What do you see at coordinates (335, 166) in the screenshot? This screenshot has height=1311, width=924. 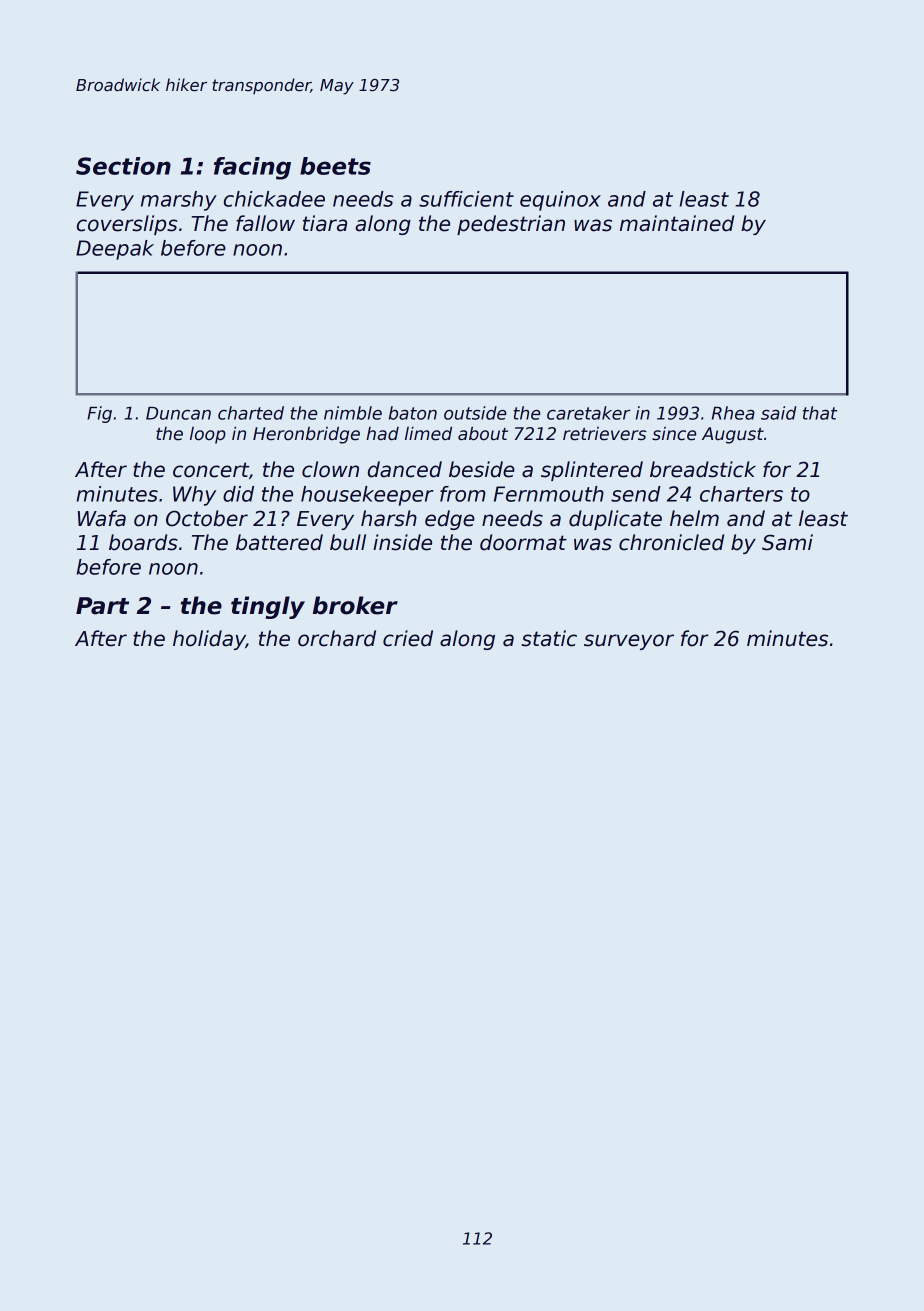 I see `beets` at bounding box center [335, 166].
